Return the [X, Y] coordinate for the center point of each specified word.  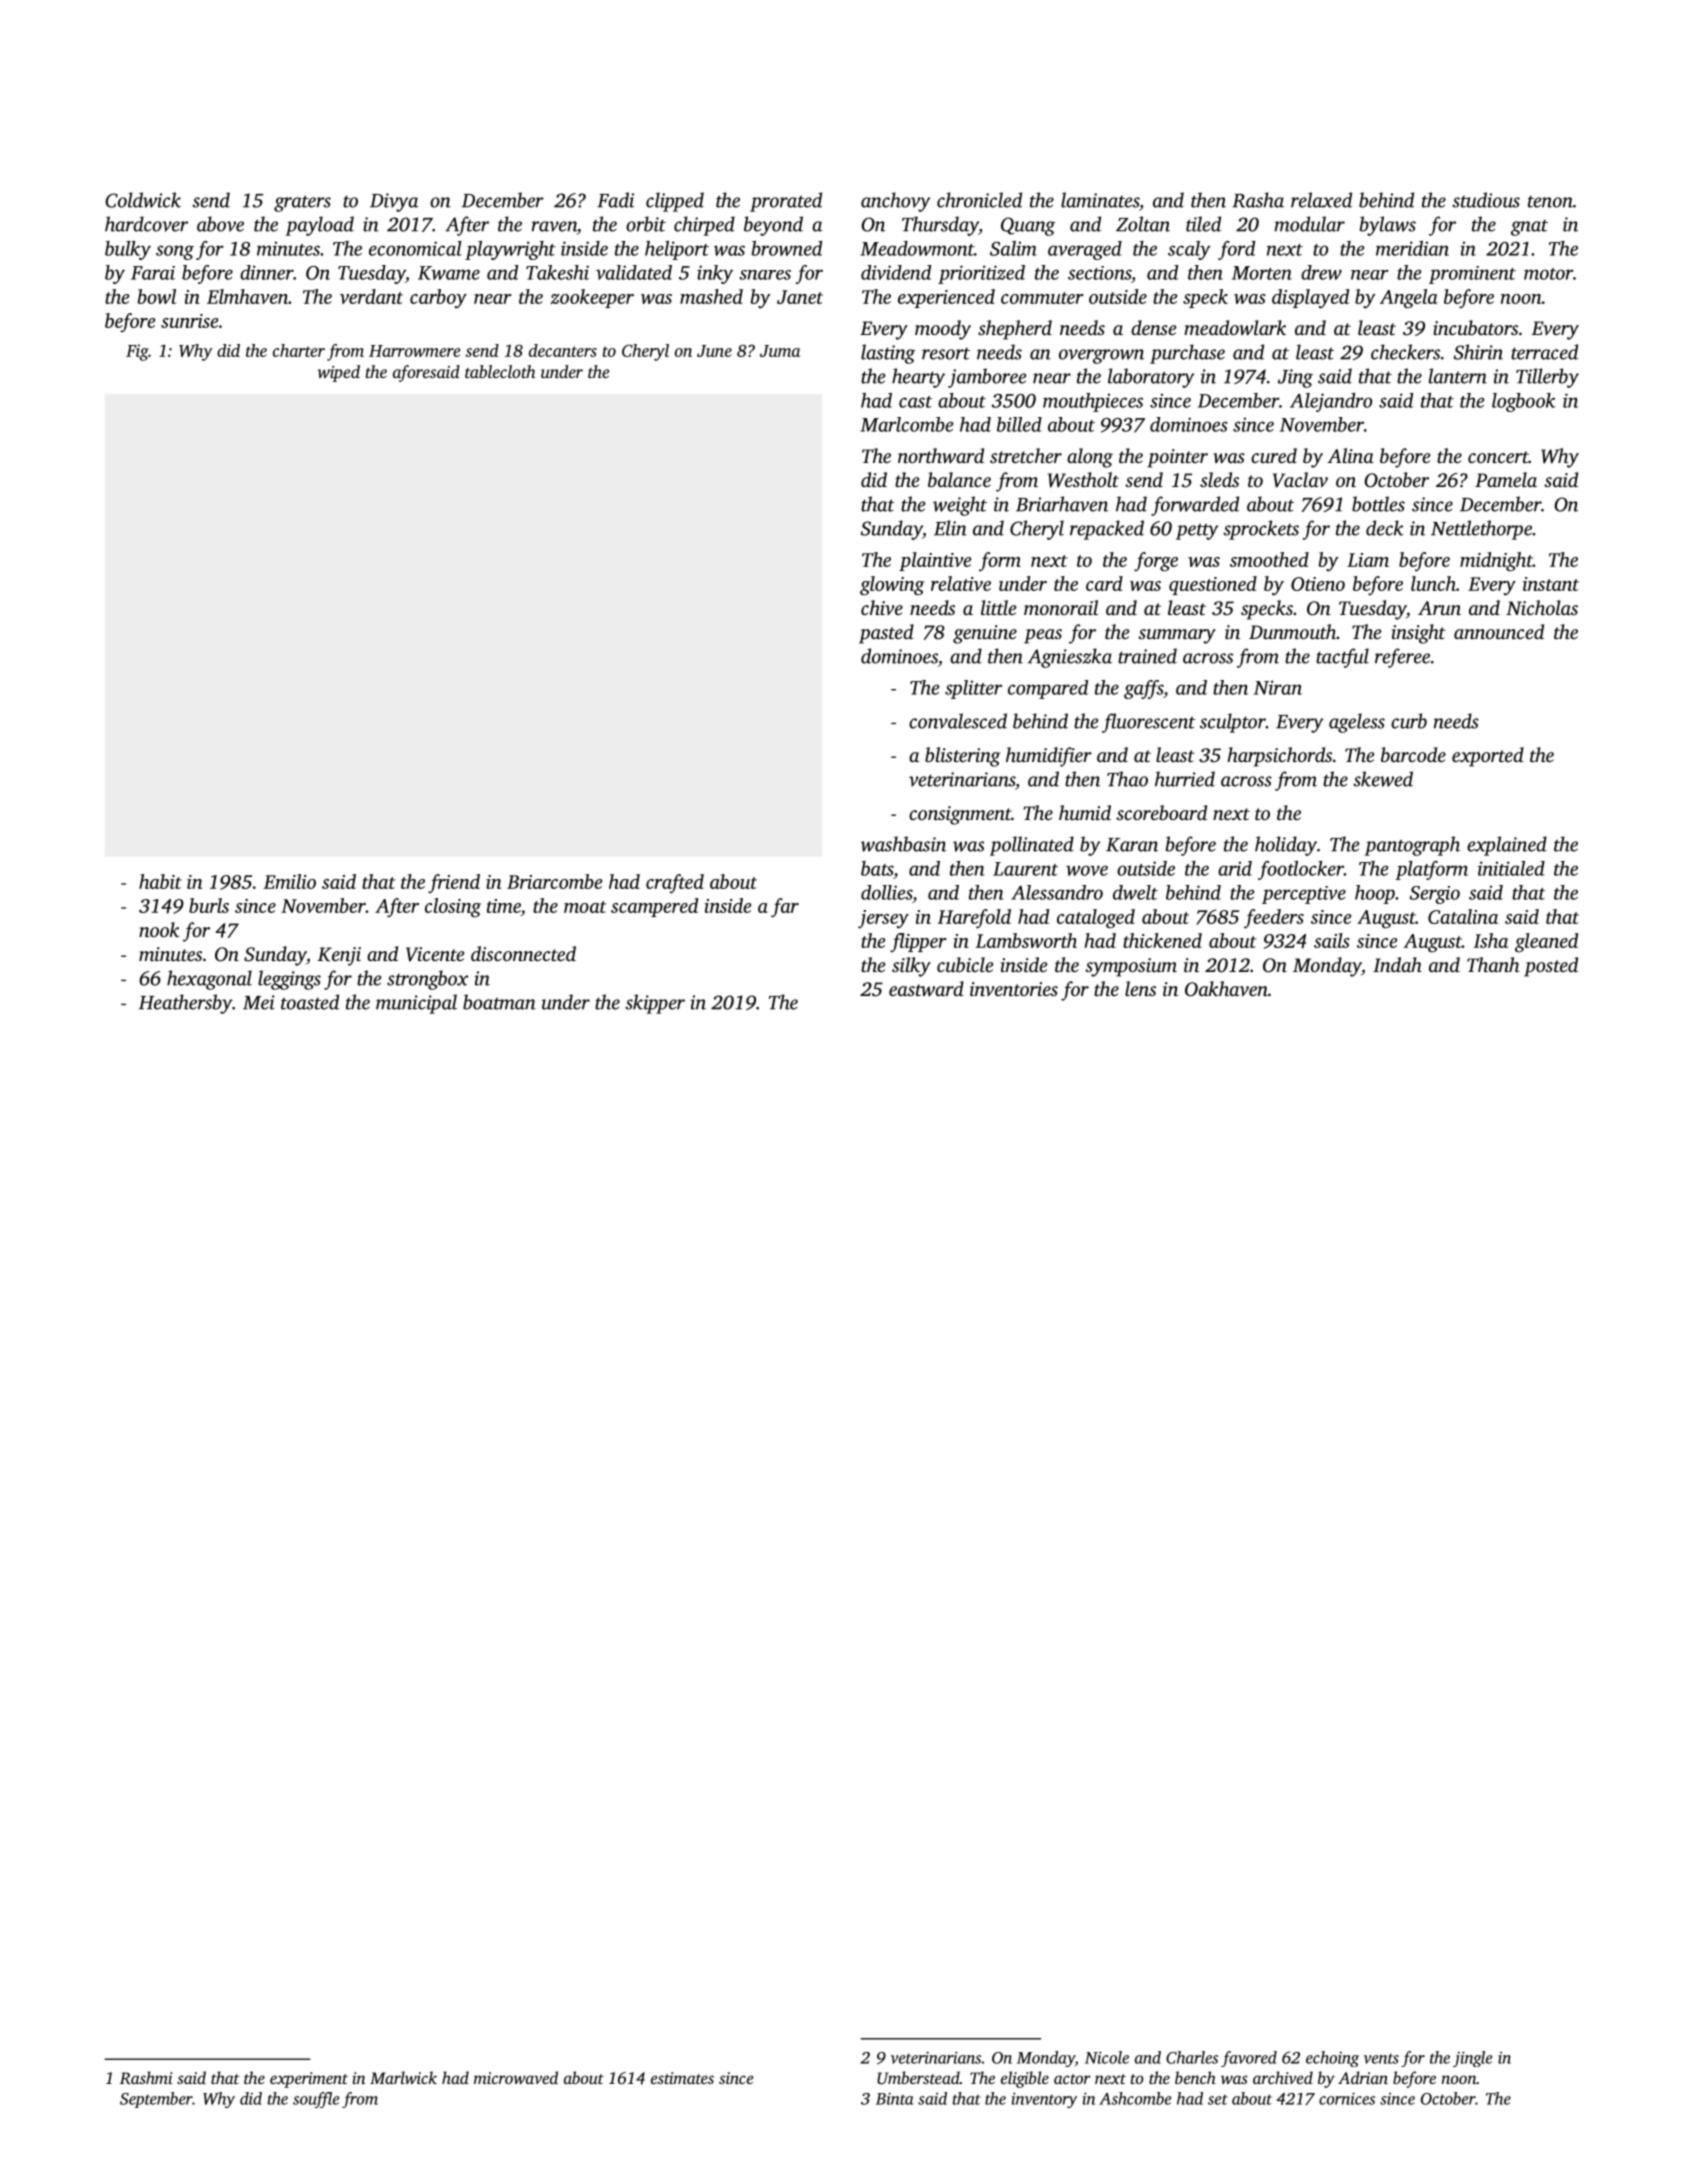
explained [1507, 846]
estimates [682, 2078]
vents [1381, 2059]
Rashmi [146, 2077]
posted [1551, 967]
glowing [892, 586]
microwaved [516, 2077]
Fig [137, 352]
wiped [339, 373]
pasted [886, 634]
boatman [499, 1002]
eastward [926, 989]
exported [1488, 757]
